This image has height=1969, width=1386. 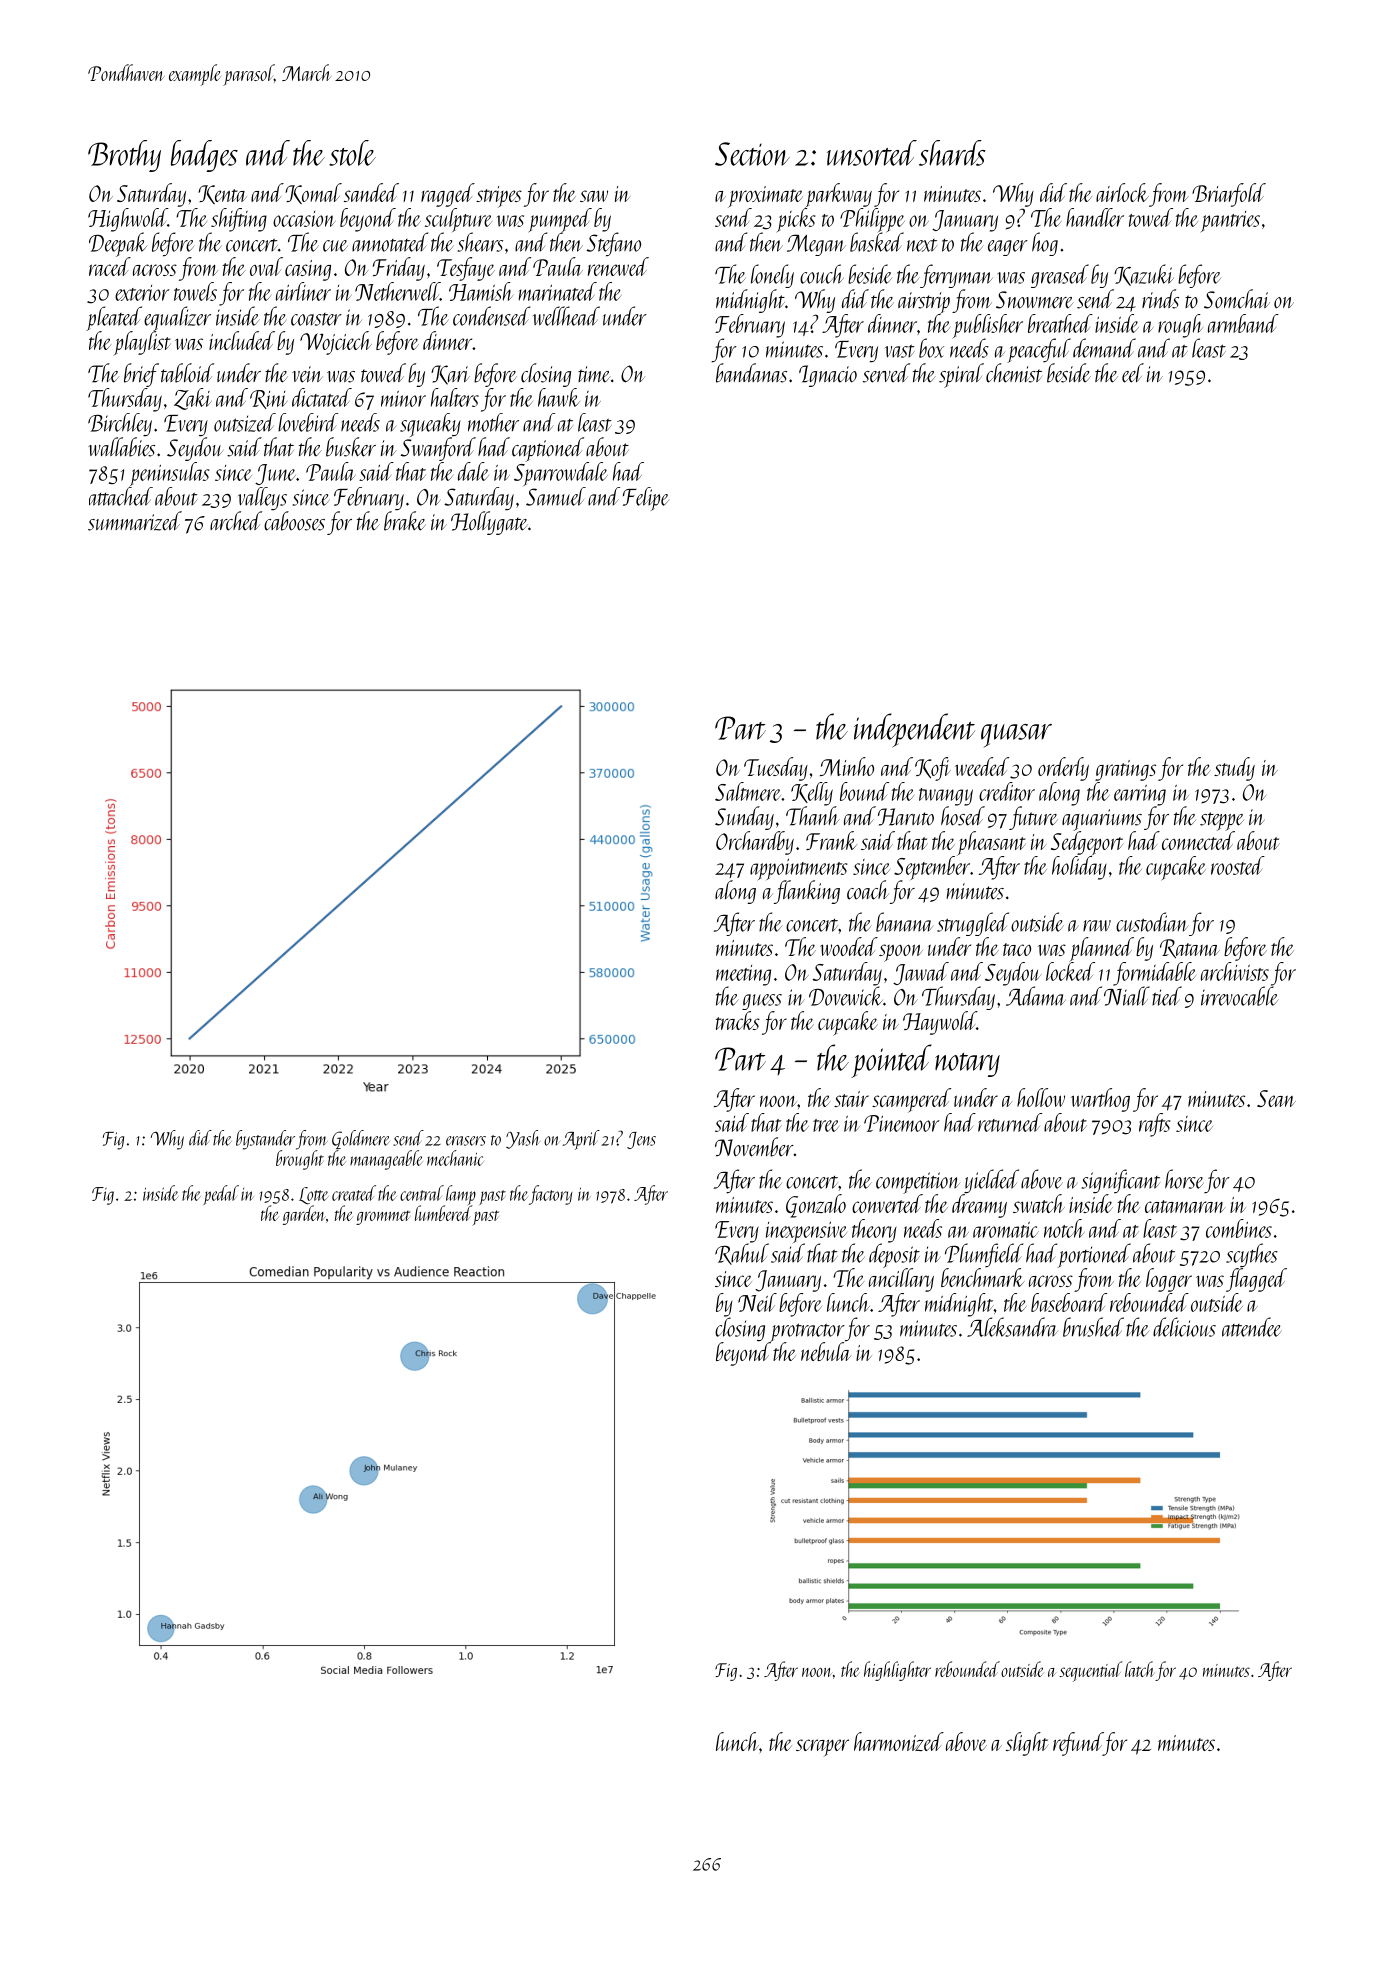 What do you see at coordinates (1014, 373) in the image?
I see `chemist` at bounding box center [1014, 373].
